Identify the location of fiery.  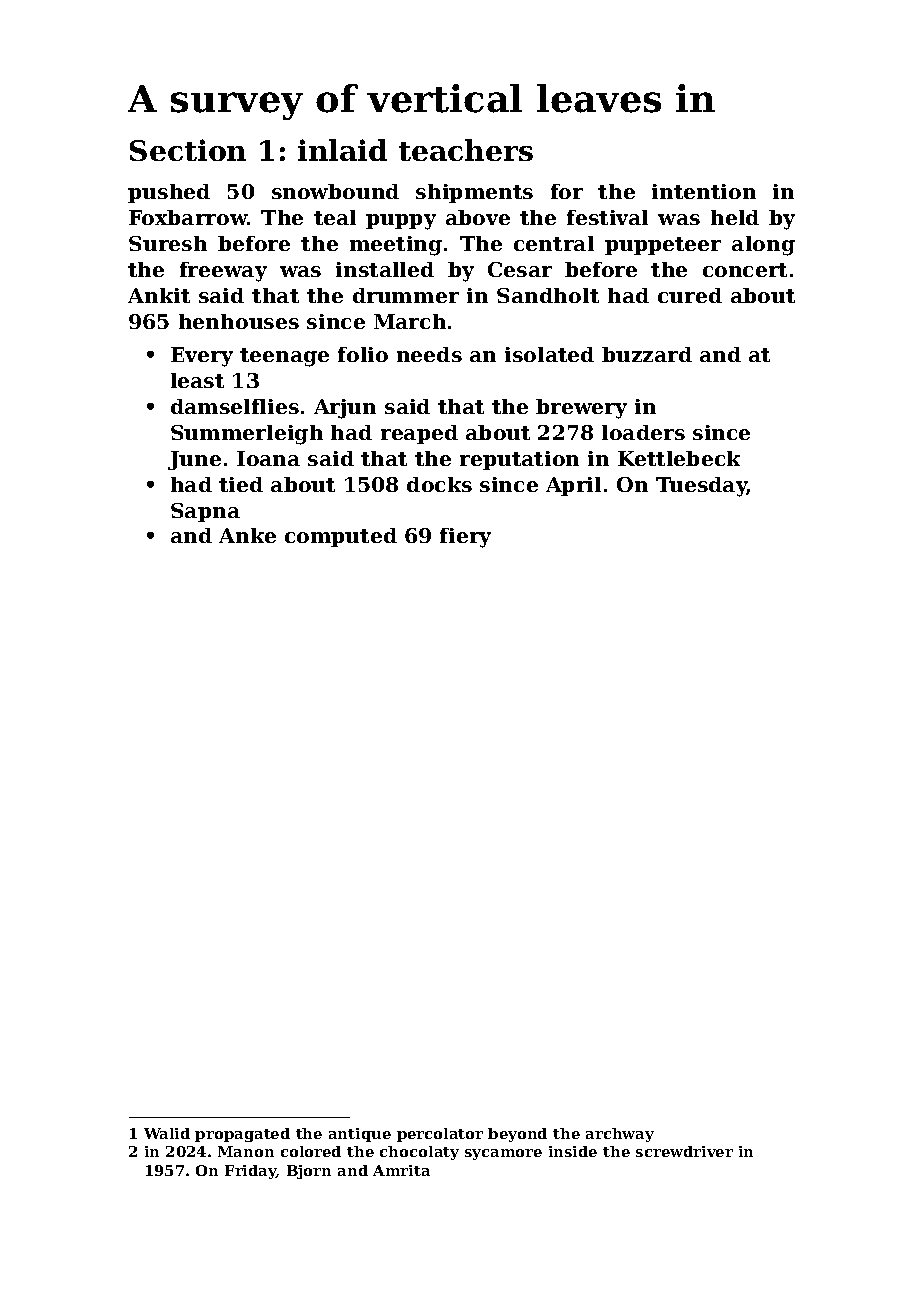
(465, 538).
